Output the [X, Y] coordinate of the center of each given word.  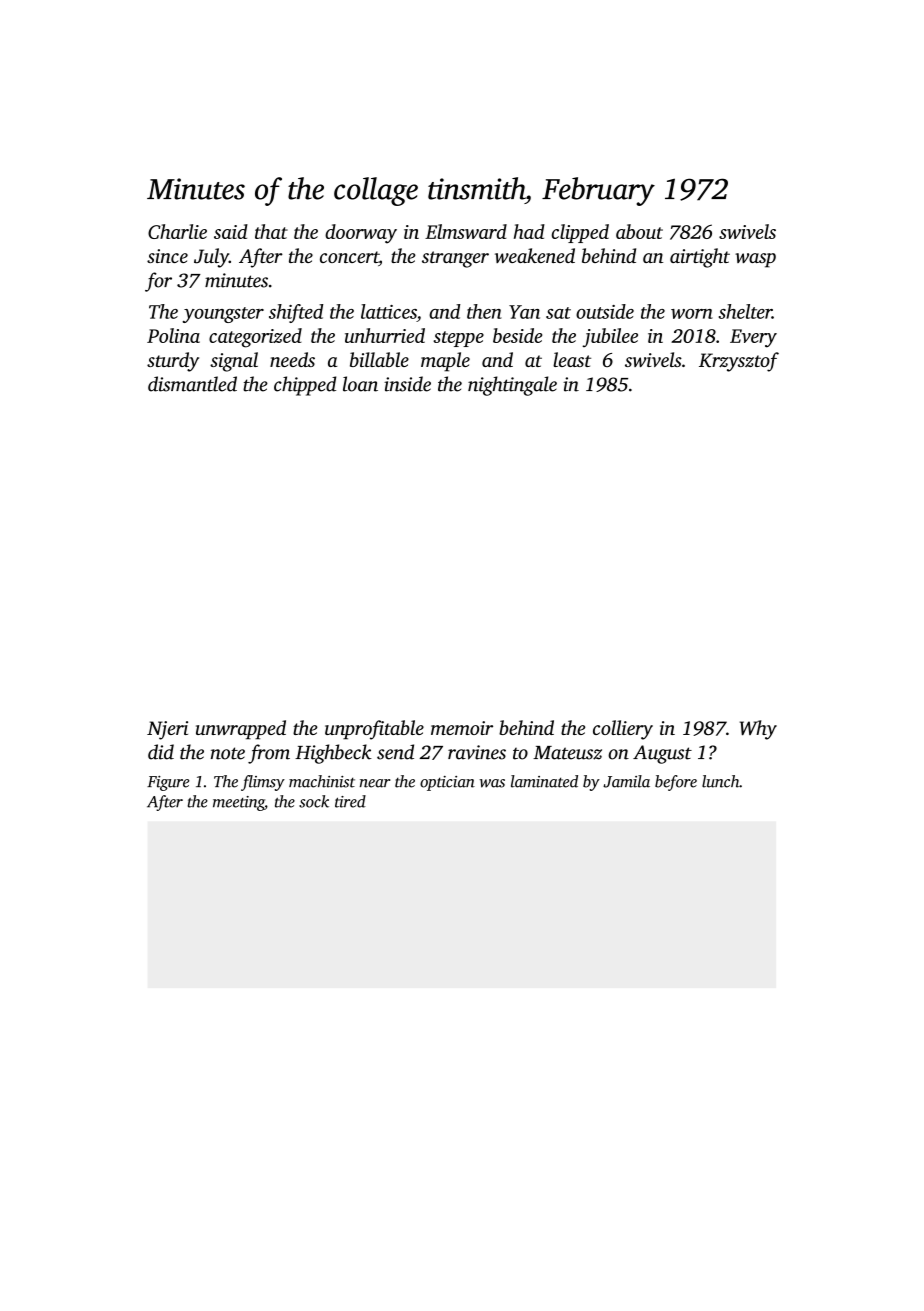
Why [758, 730]
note [228, 753]
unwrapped [241, 730]
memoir [462, 728]
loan [360, 384]
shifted [296, 313]
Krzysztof [739, 362]
